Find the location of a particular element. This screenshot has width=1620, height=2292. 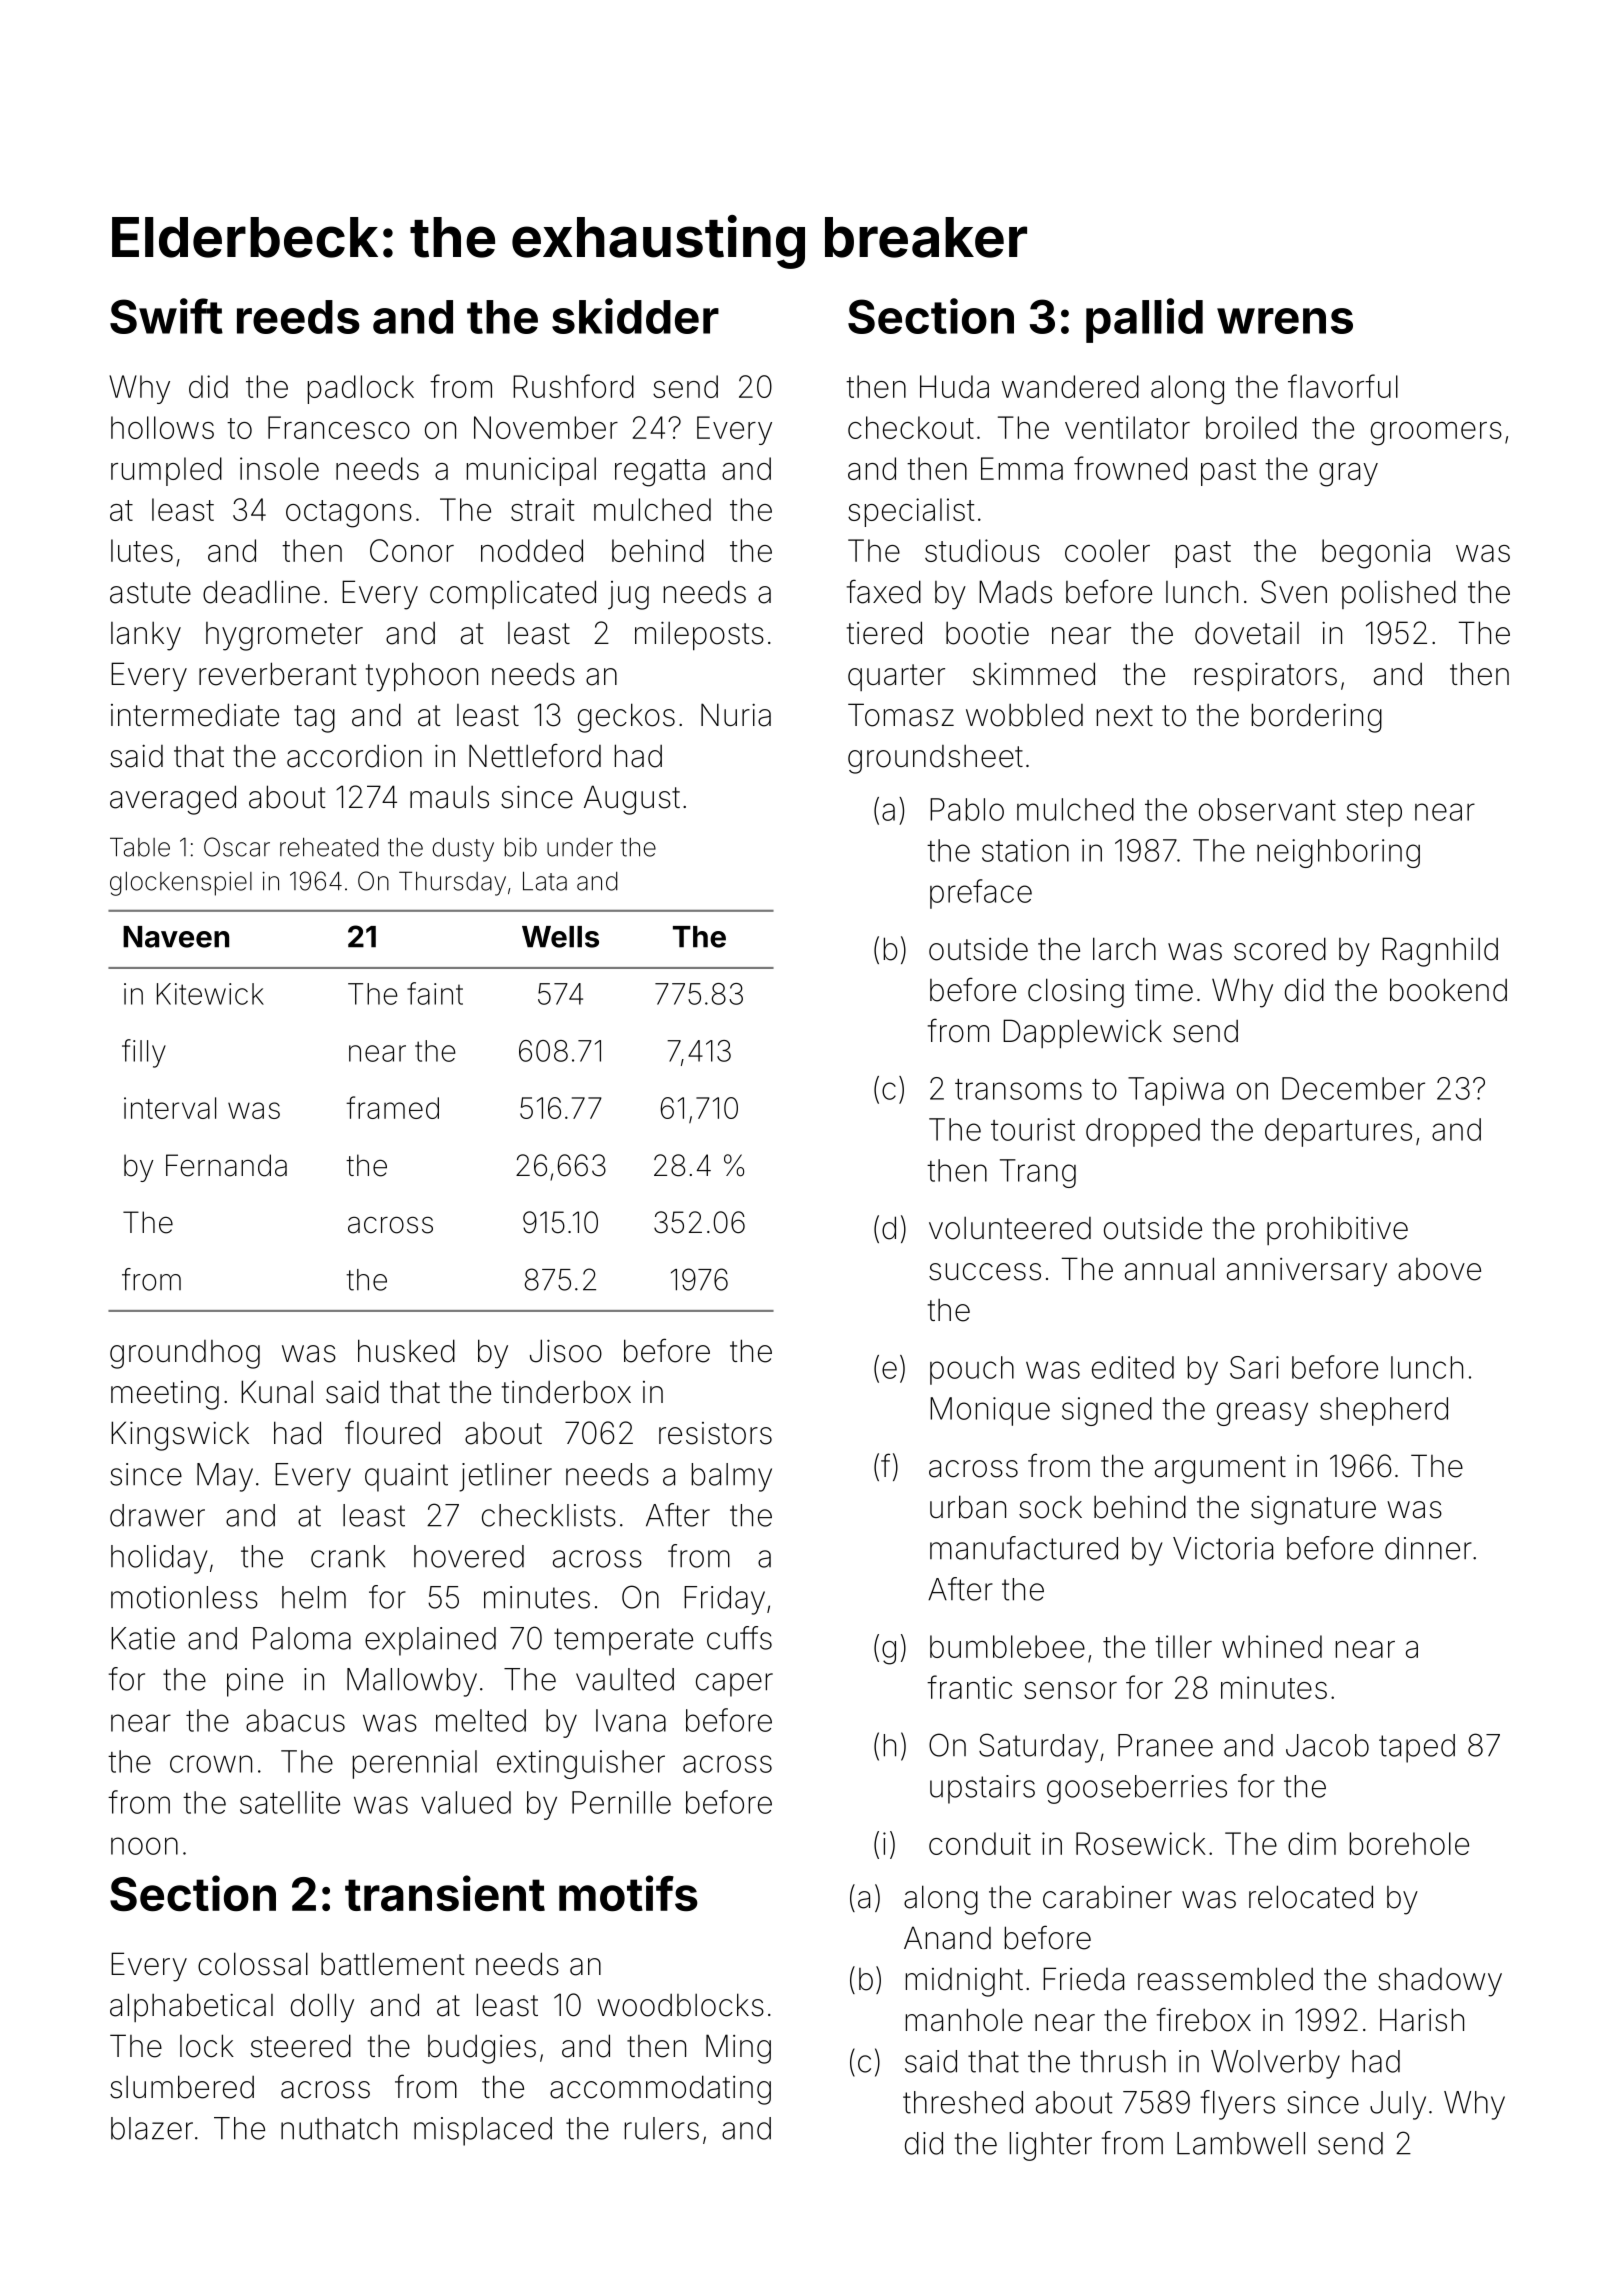

averaged is located at coordinates (173, 800).
